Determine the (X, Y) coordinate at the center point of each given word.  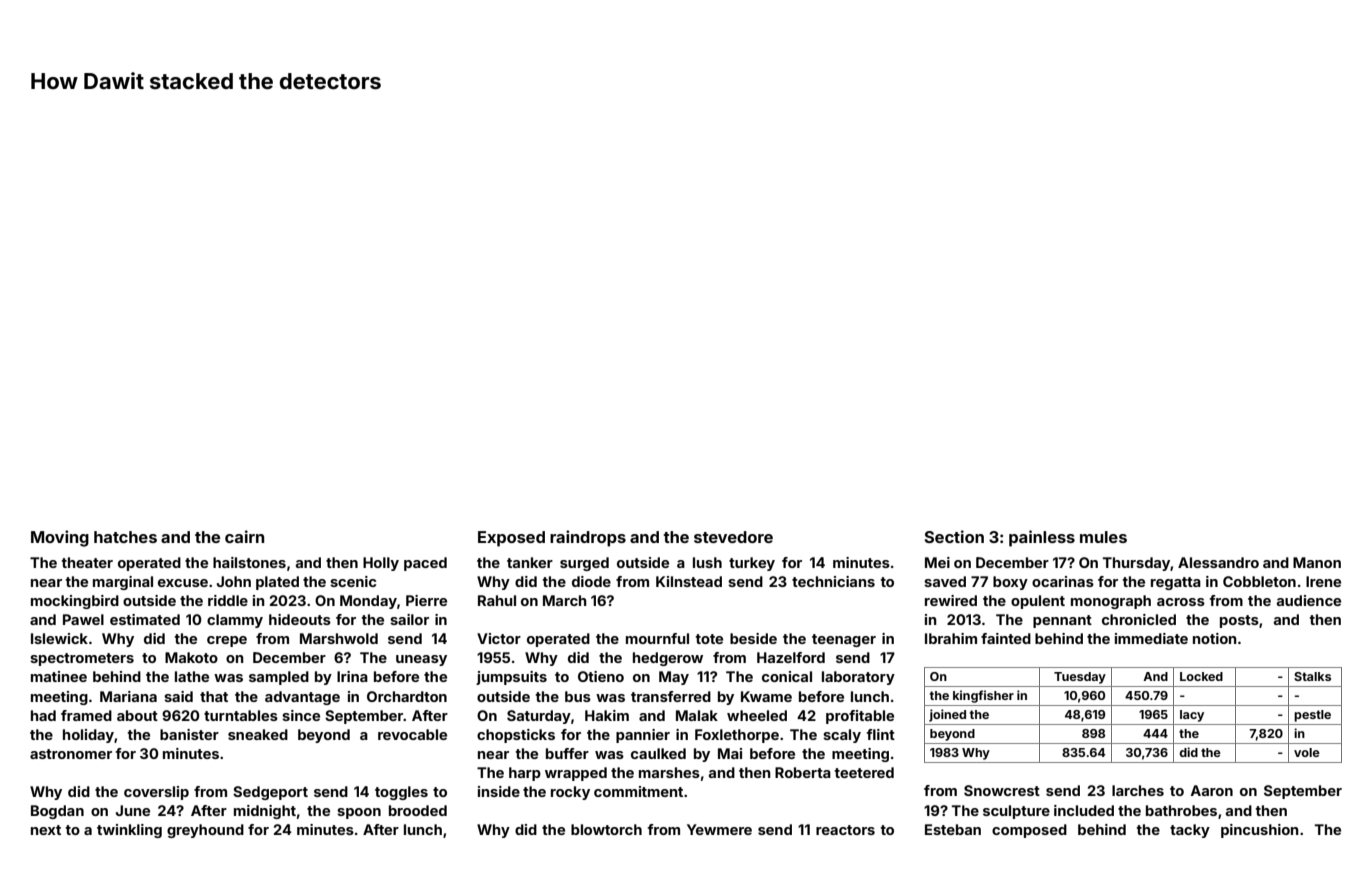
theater (87, 562)
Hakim (607, 715)
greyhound (205, 831)
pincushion (1260, 831)
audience (1309, 600)
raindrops (588, 538)
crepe (227, 641)
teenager (844, 640)
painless (1042, 538)
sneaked (258, 734)
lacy (1192, 716)
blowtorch (606, 829)
